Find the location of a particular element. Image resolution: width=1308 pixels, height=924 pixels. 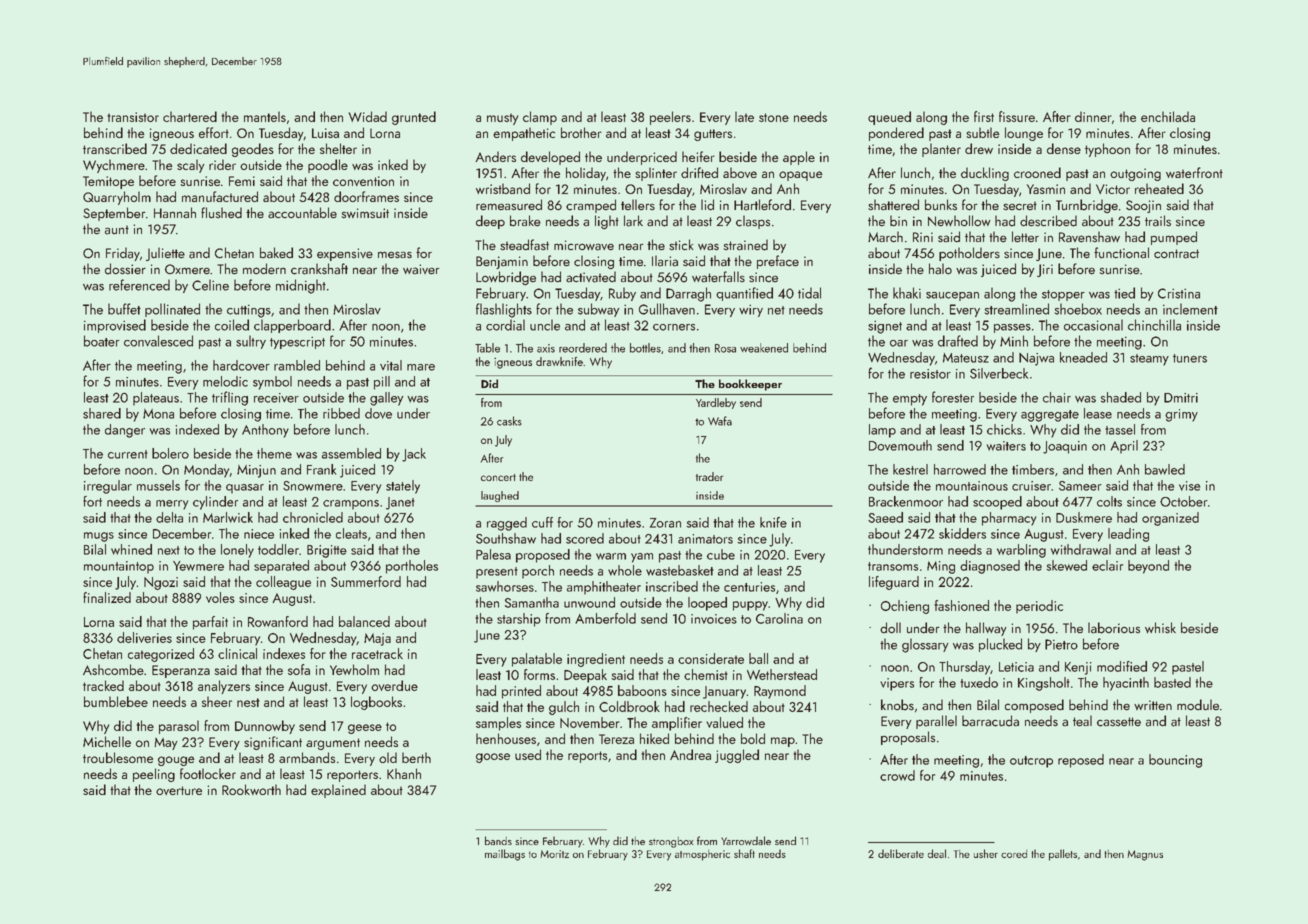

explained is located at coordinates (338, 791).
